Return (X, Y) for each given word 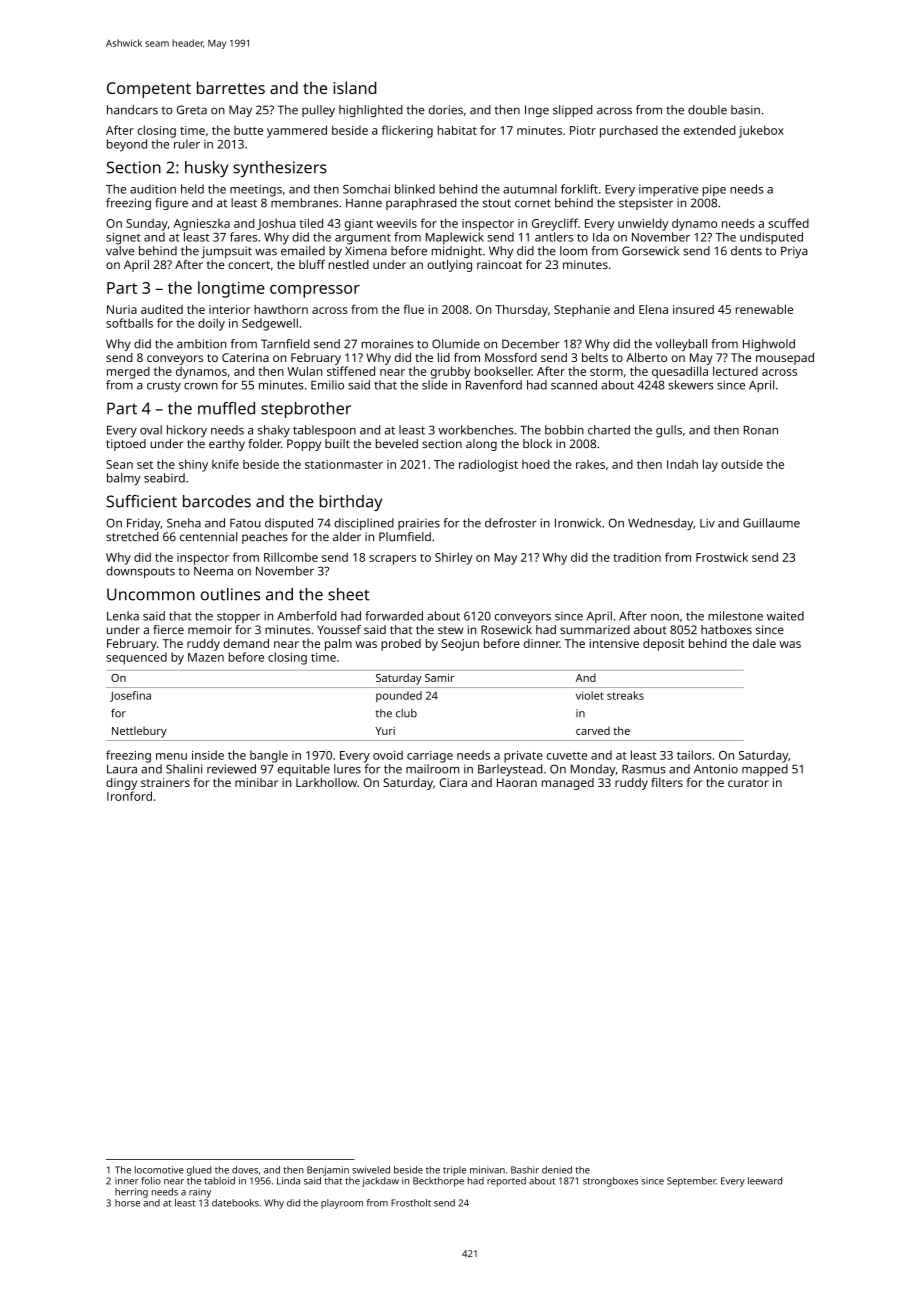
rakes (590, 464)
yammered (297, 131)
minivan (487, 1170)
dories (446, 110)
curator (748, 783)
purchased (629, 131)
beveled (397, 443)
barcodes (217, 501)
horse (127, 1203)
